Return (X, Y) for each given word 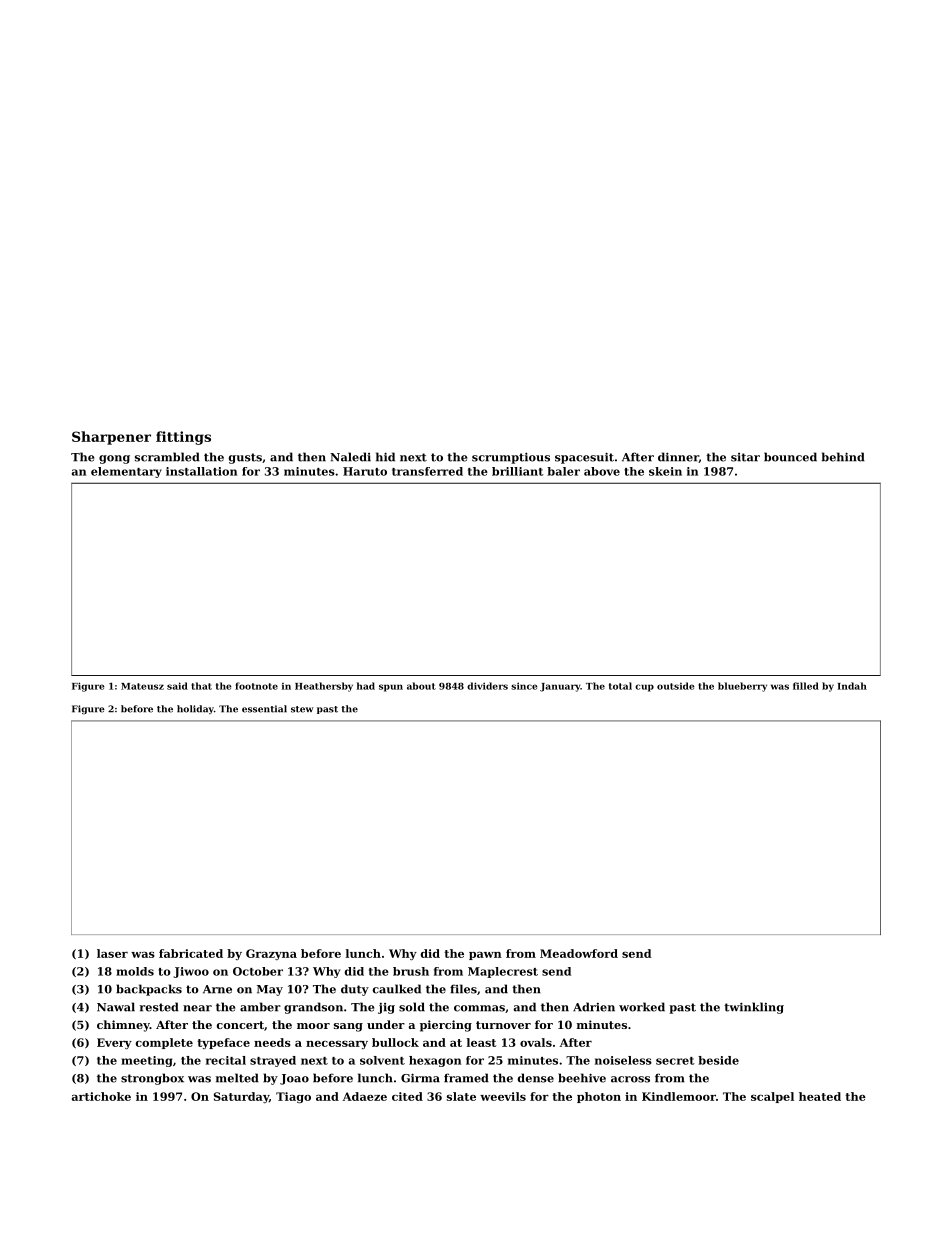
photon (599, 1097)
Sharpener (111, 438)
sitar (745, 457)
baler (563, 471)
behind (843, 457)
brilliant (518, 471)
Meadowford (579, 953)
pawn (485, 956)
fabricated (191, 953)
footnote (256, 686)
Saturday (241, 1097)
